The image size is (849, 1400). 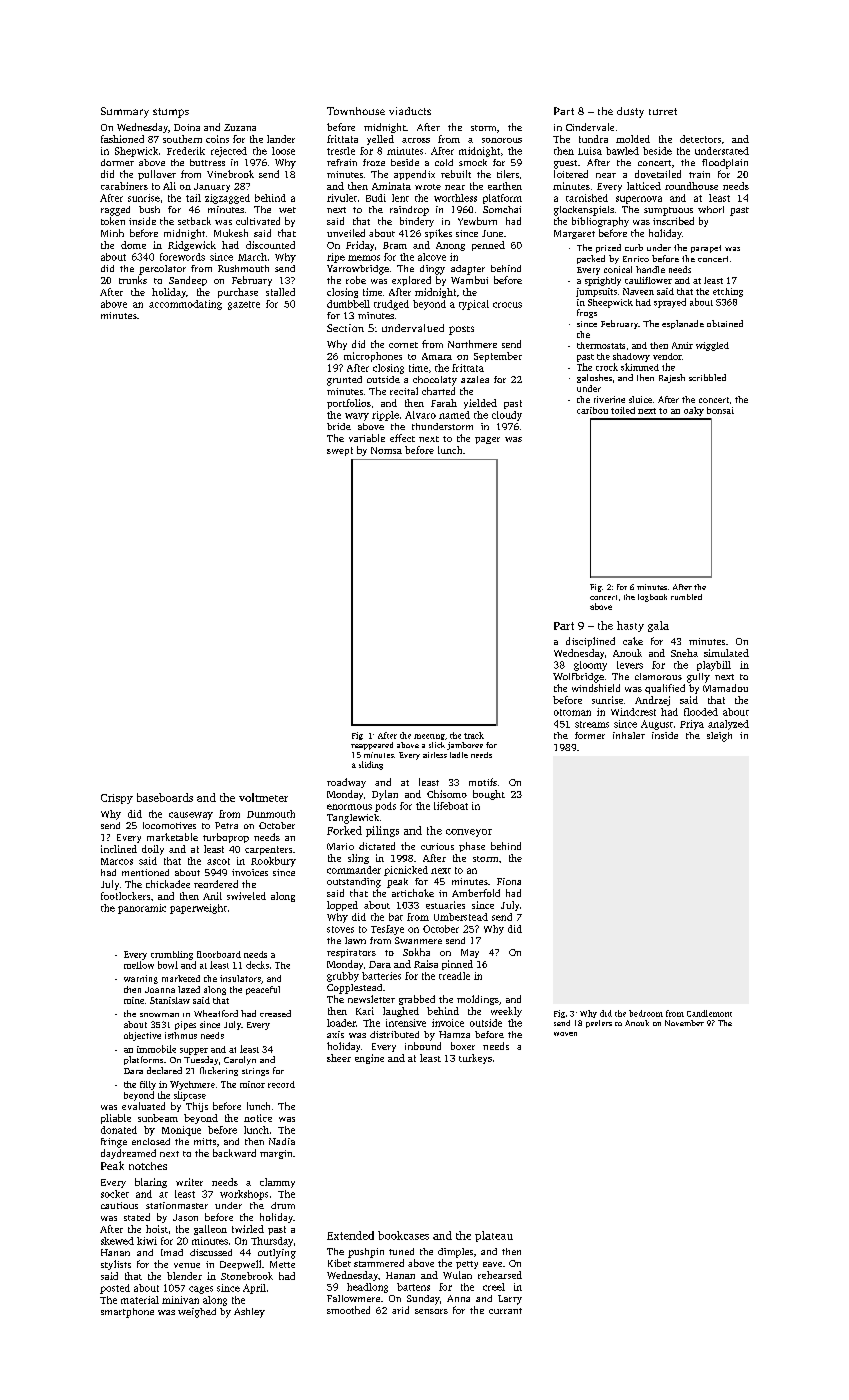 What do you see at coordinates (505, 1311) in the screenshot?
I see `currant` at bounding box center [505, 1311].
